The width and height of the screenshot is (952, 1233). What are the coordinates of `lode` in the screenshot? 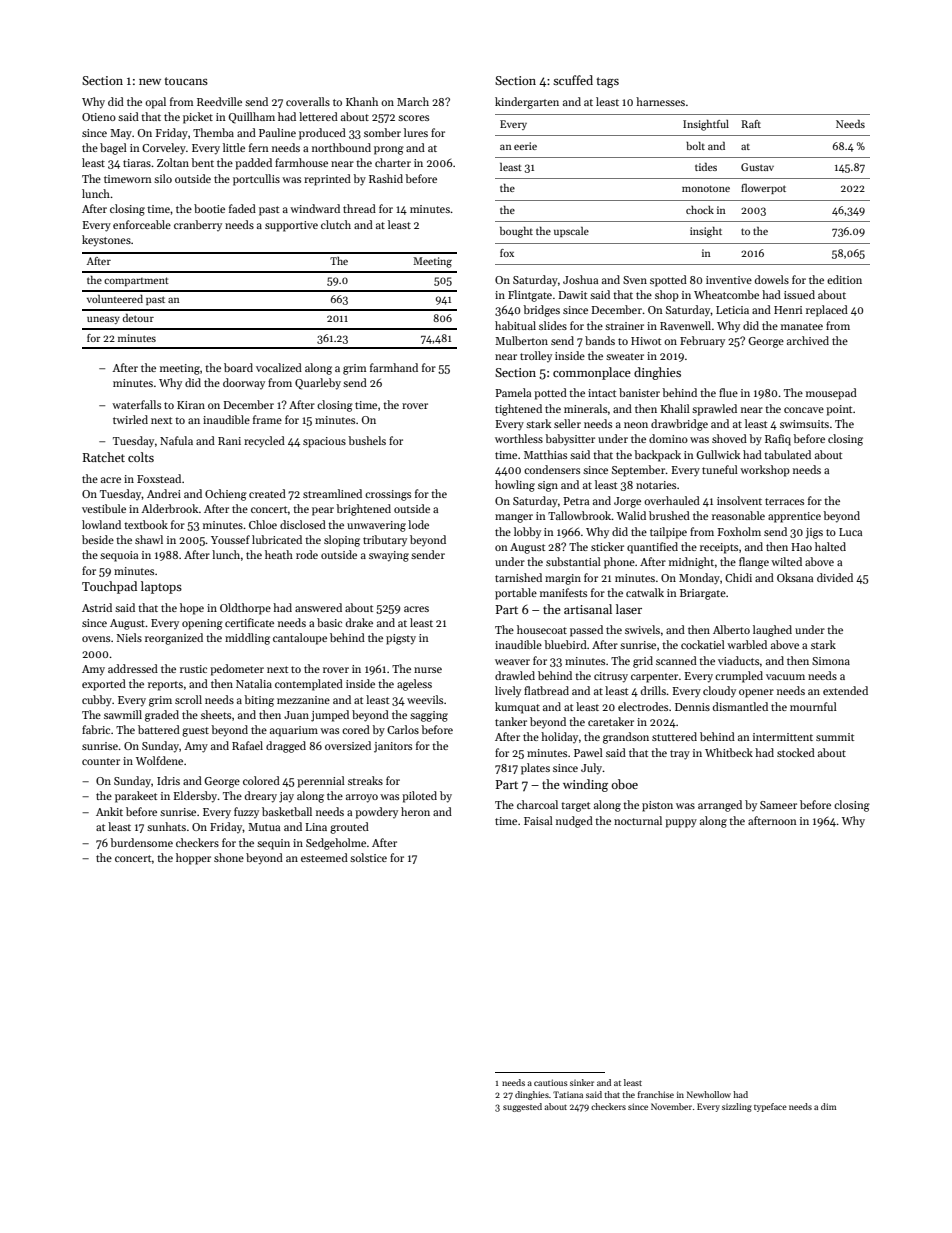 It's located at (418, 524).
